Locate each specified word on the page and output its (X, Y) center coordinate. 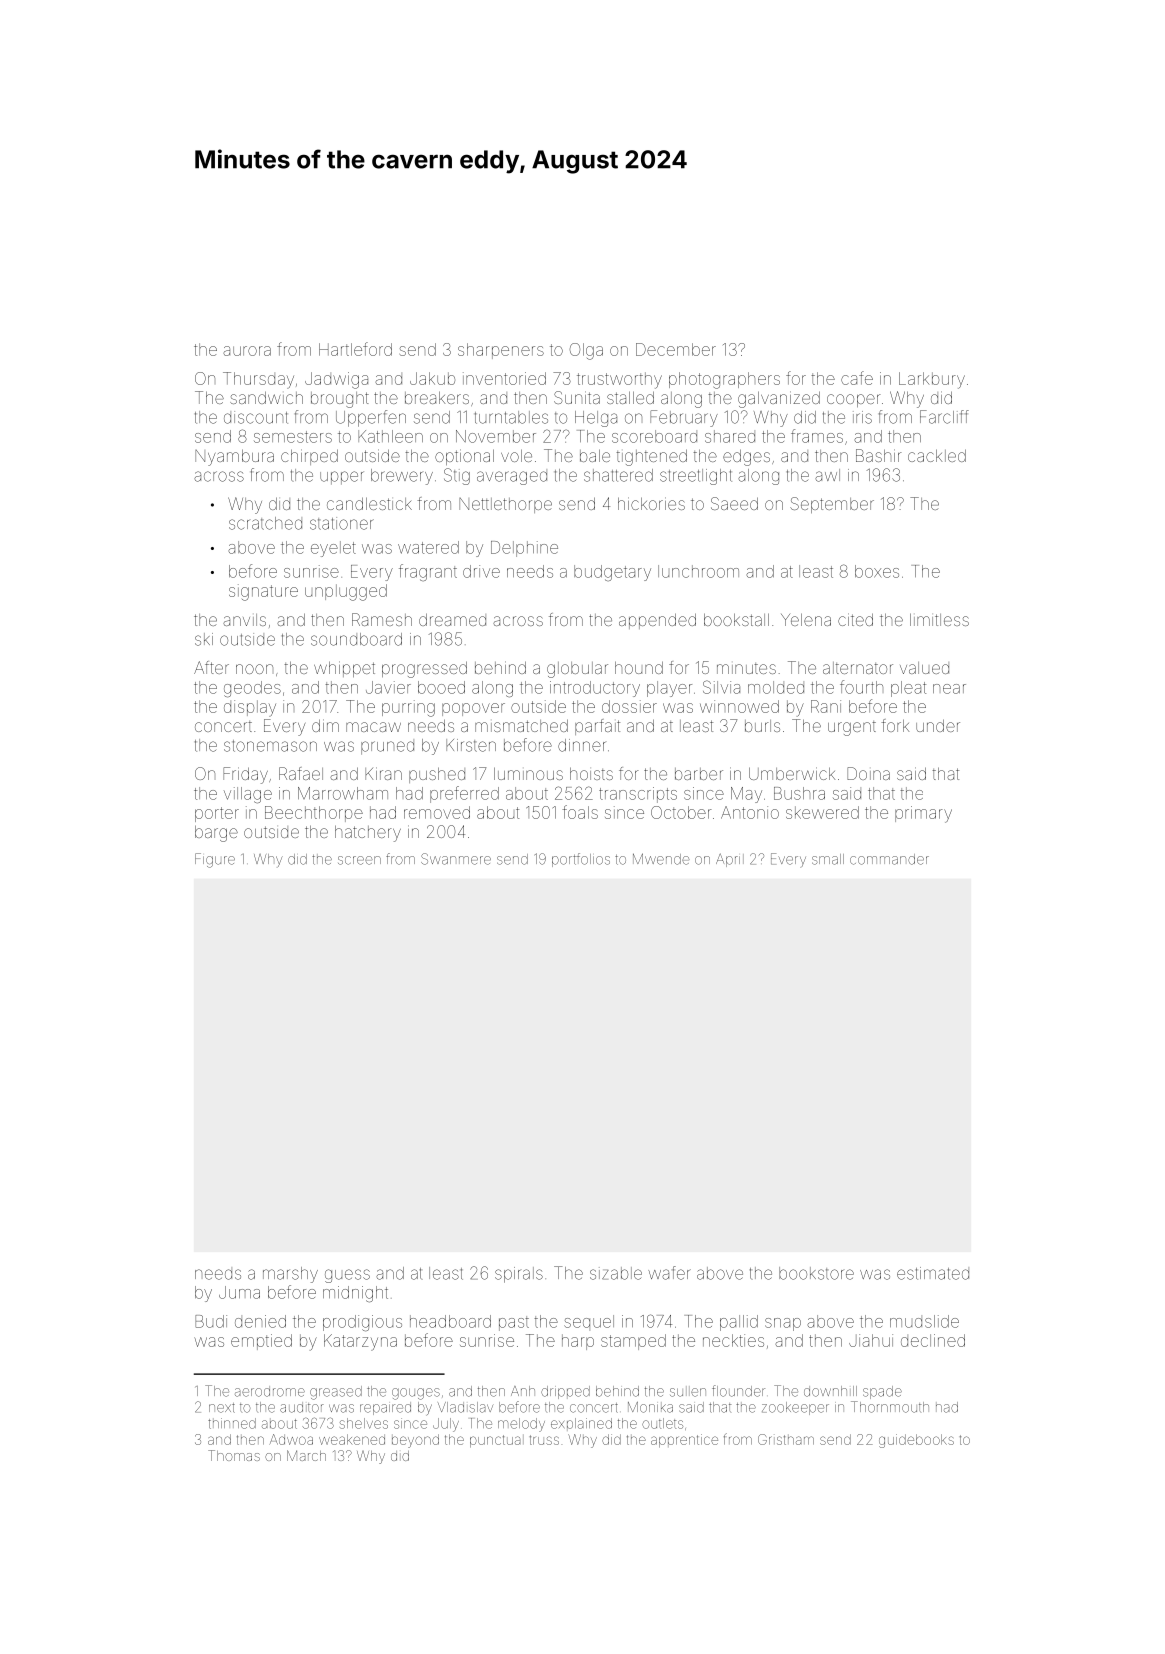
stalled (630, 398)
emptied (261, 1342)
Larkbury (932, 380)
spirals (519, 1275)
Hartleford (355, 349)
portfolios (581, 860)
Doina (868, 773)
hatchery (368, 834)
